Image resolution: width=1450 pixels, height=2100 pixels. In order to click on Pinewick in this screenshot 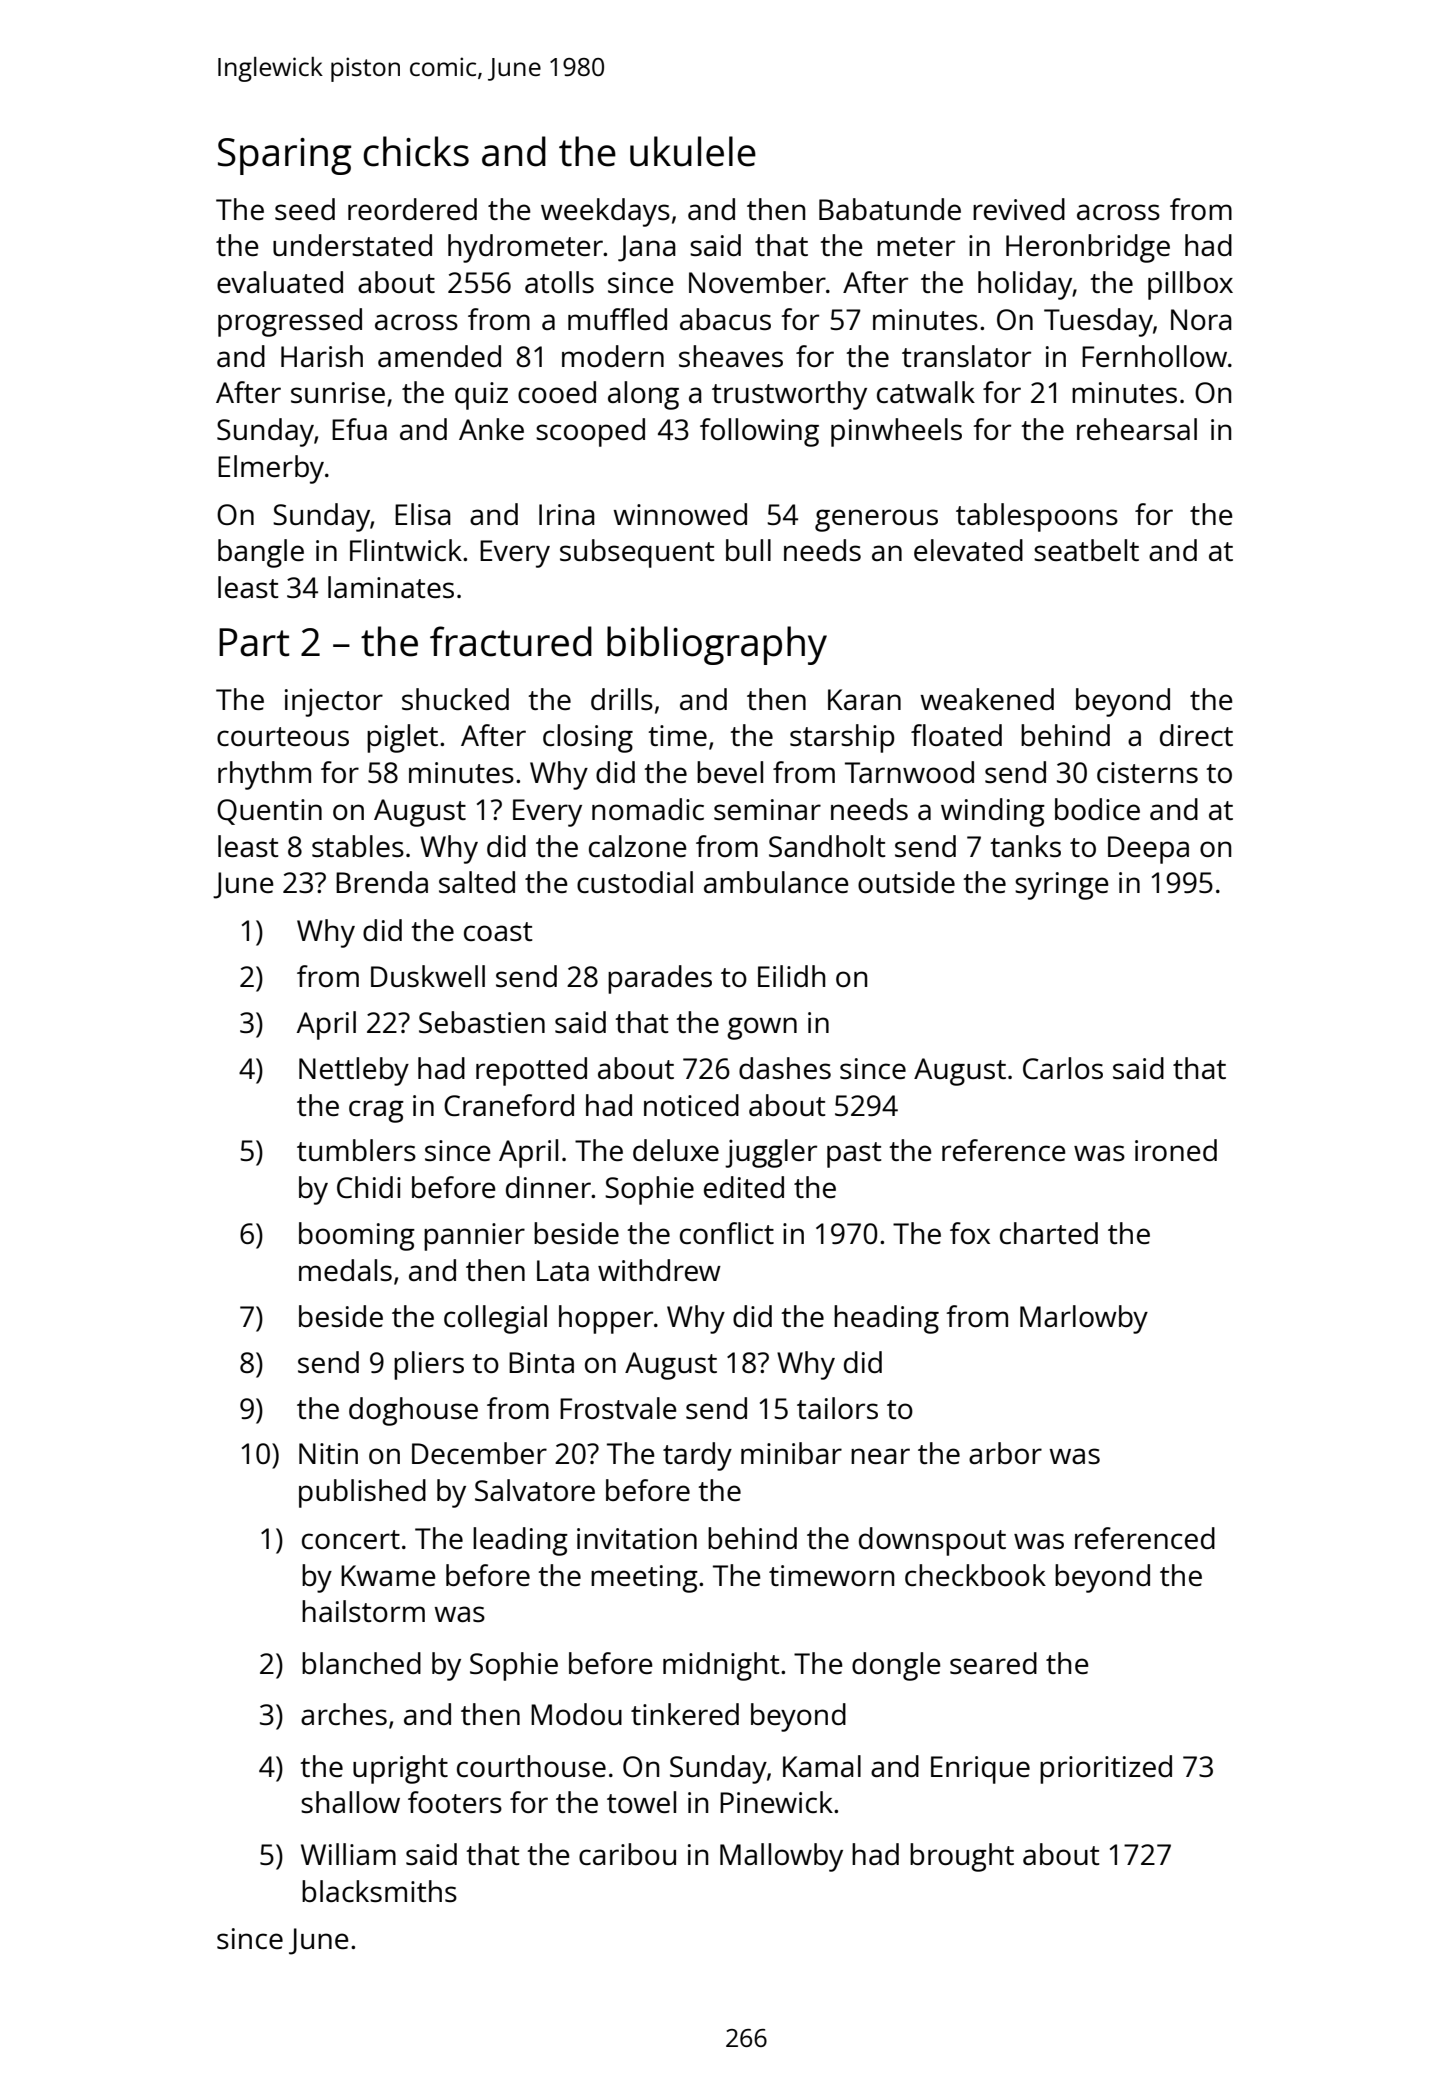, I will do `click(776, 1802)`.
